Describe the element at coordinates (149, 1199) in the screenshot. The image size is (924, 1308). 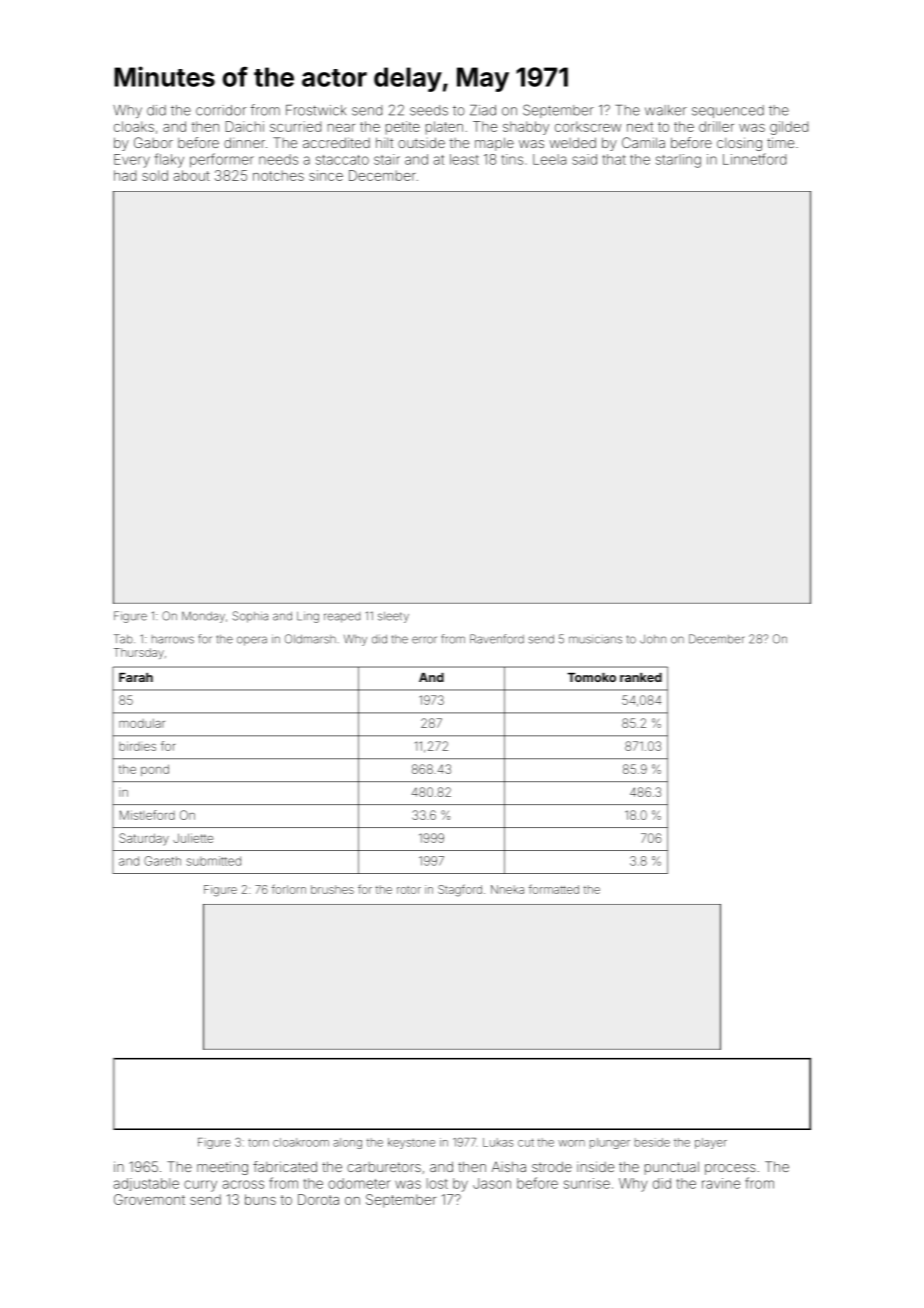
I see `Grovemont` at that location.
